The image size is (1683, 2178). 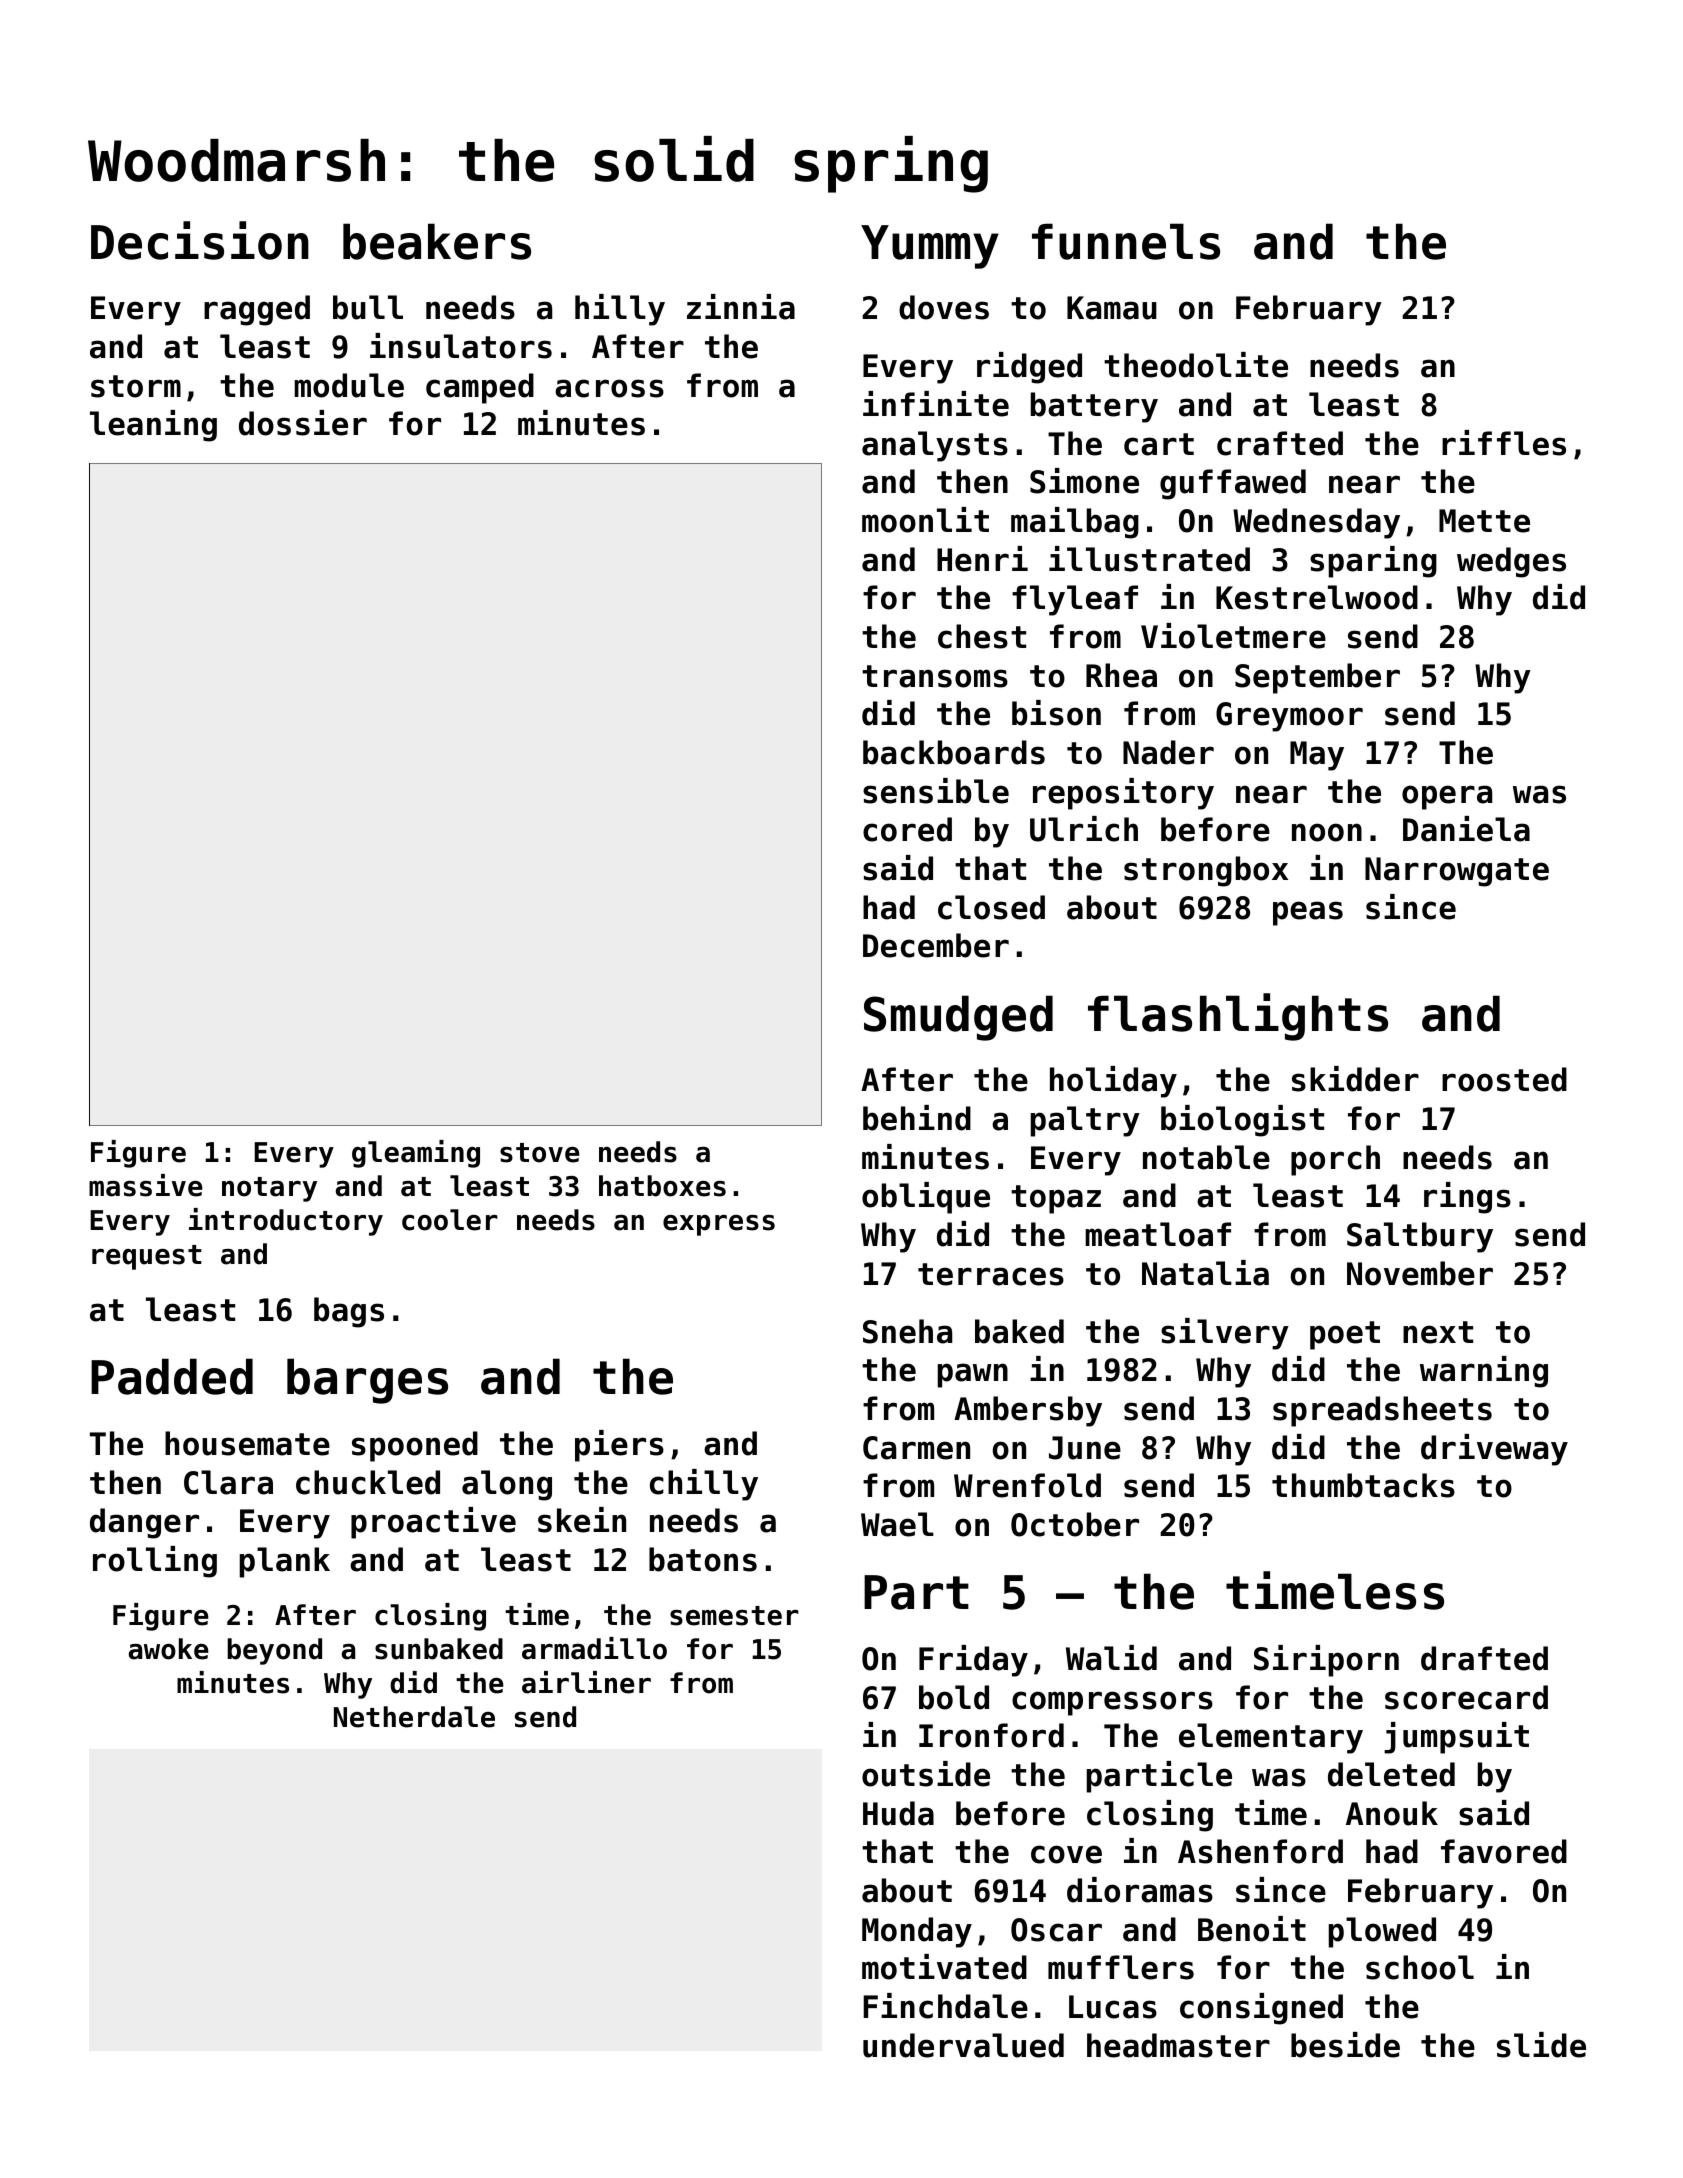 What do you see at coordinates (925, 520) in the page?
I see `moonlit` at bounding box center [925, 520].
